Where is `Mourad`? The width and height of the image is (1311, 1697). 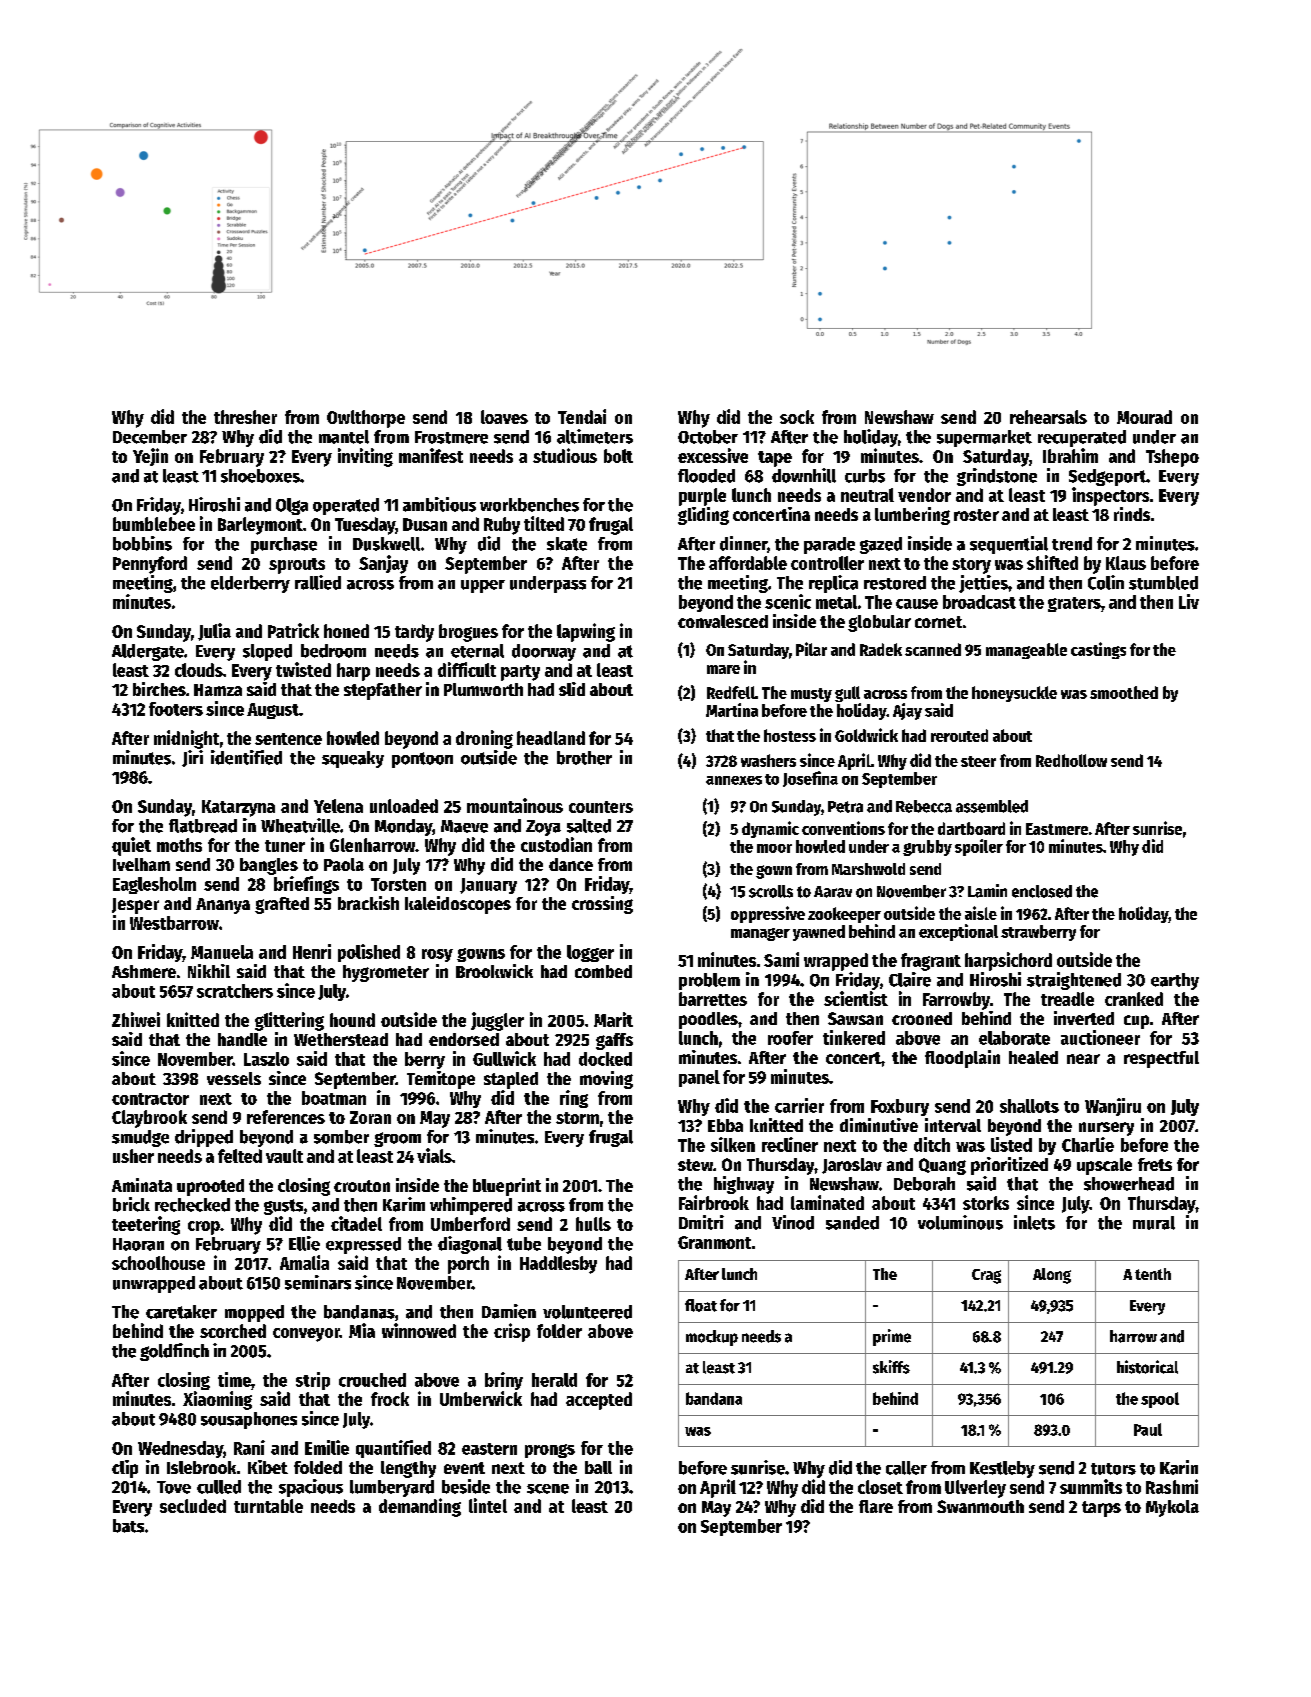 Mourad is located at coordinates (1144, 417).
